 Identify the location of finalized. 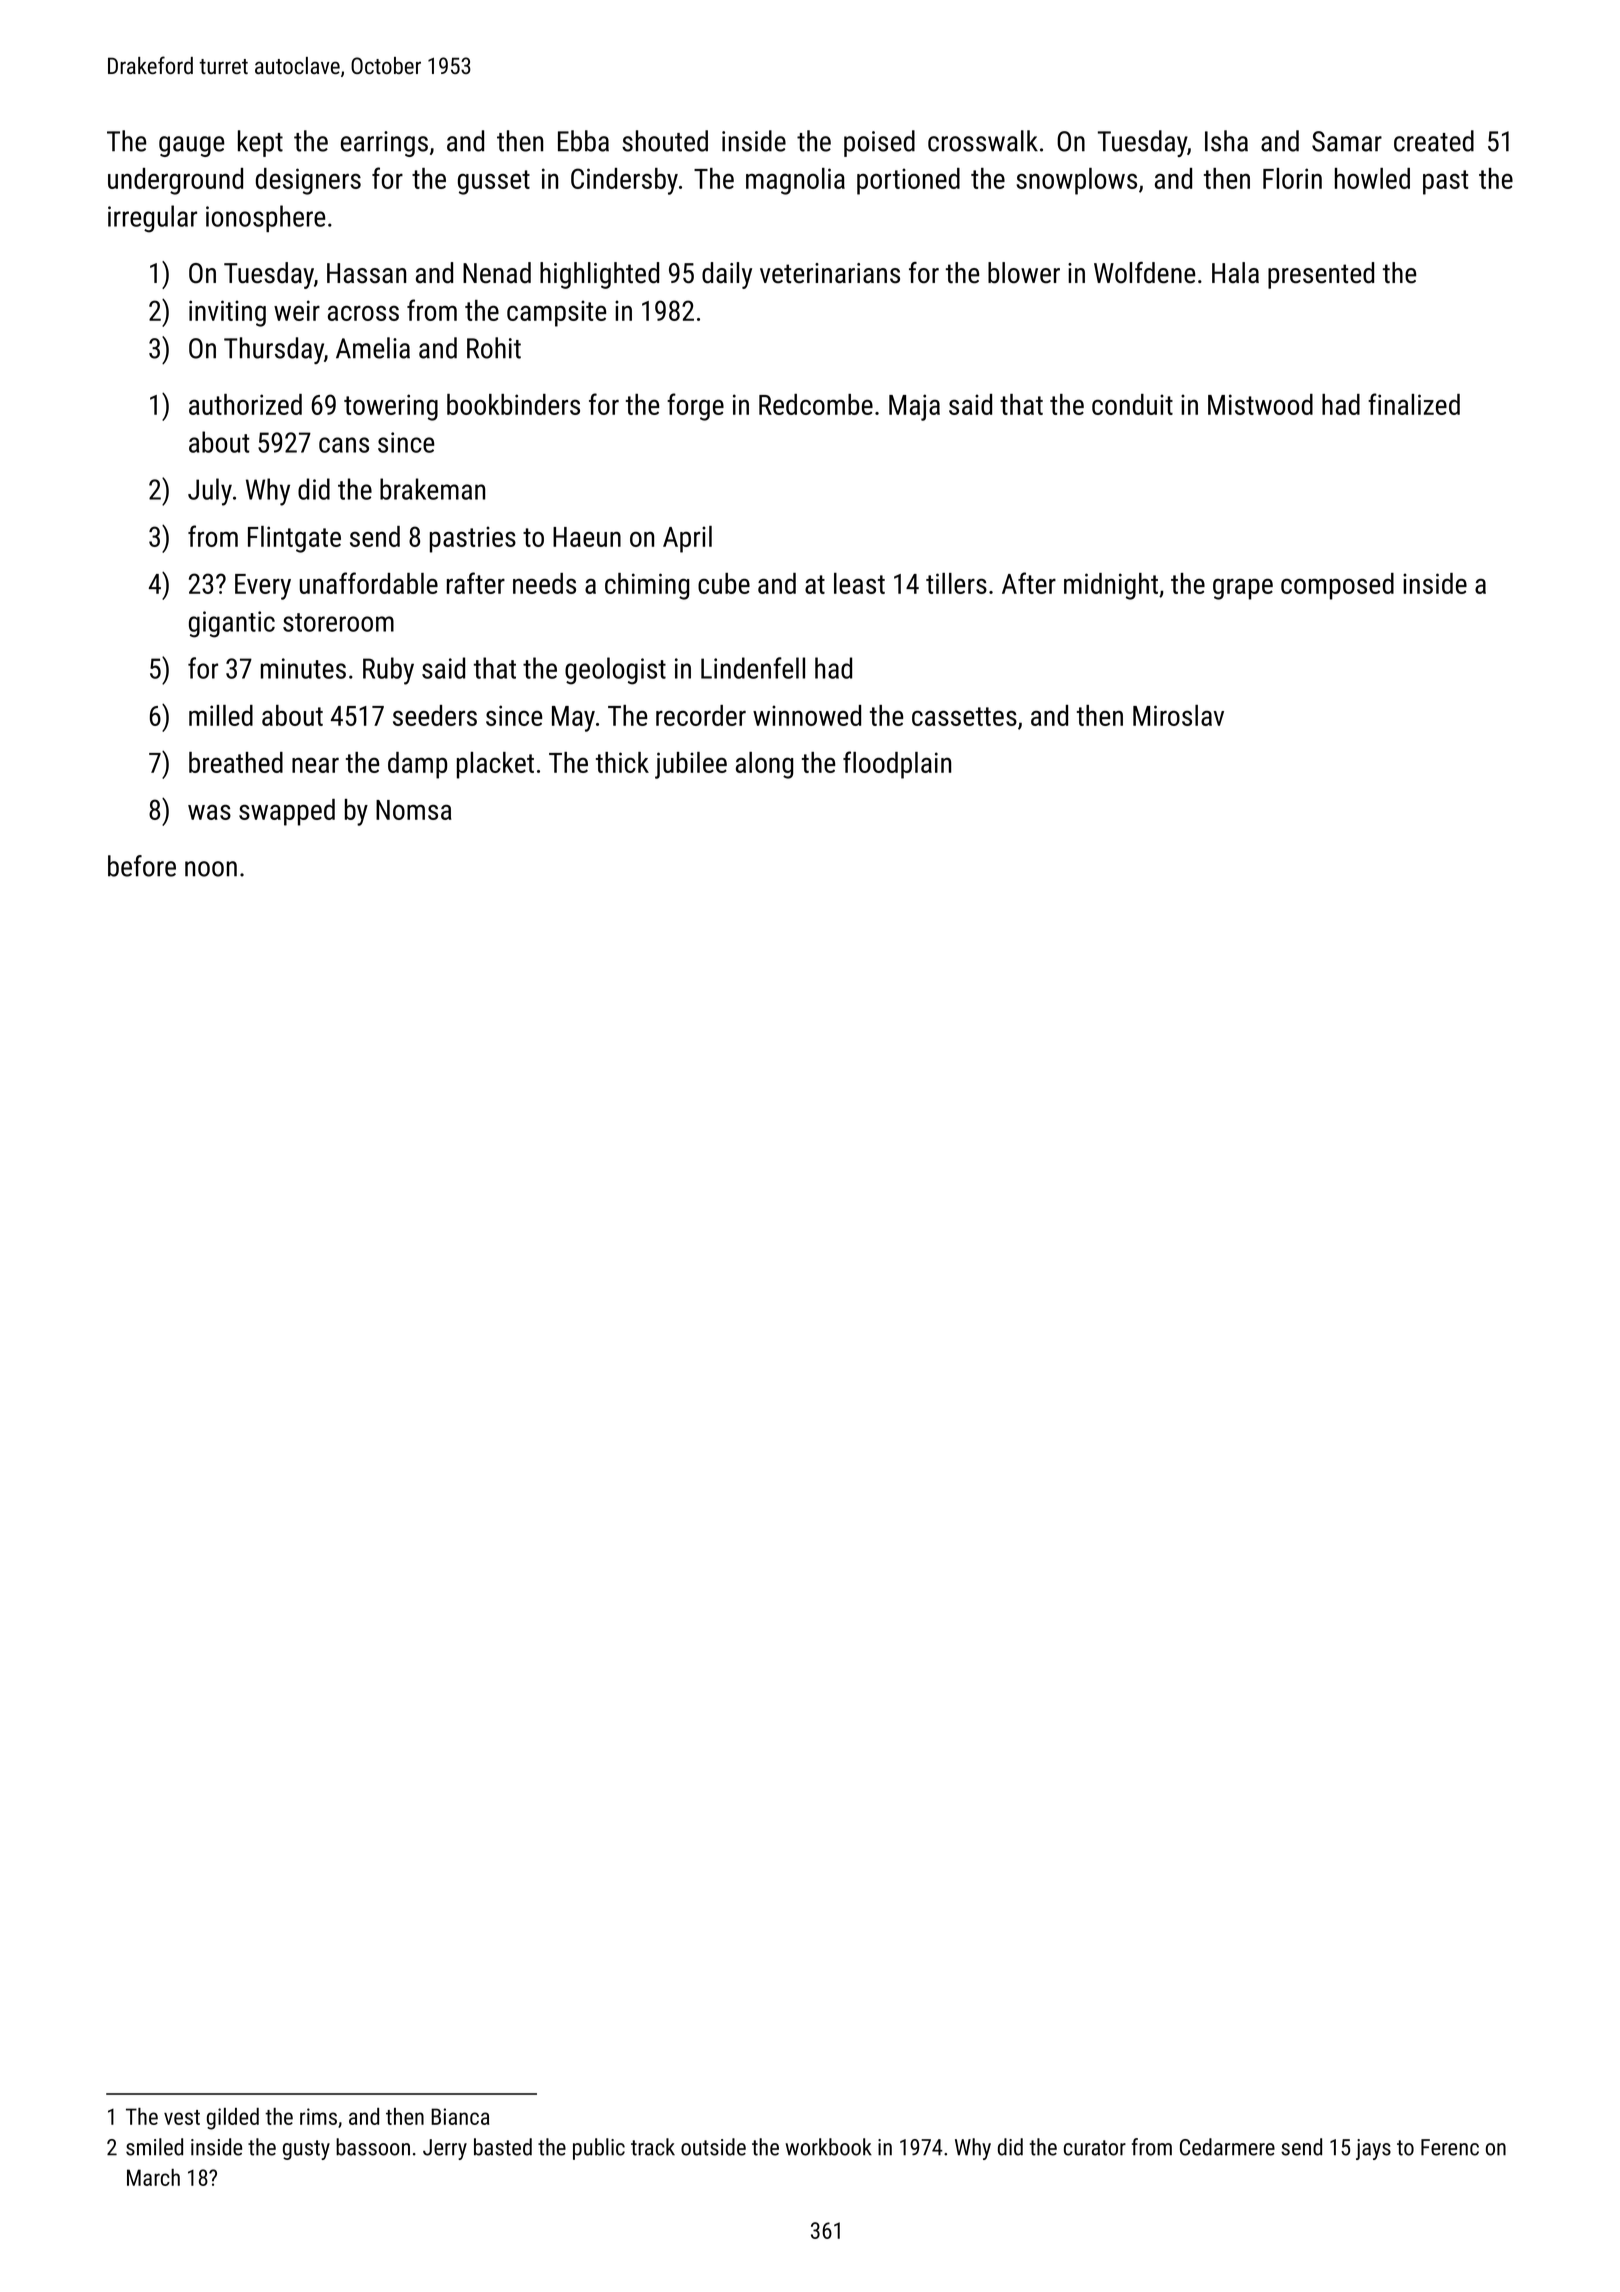
(1414, 404).
